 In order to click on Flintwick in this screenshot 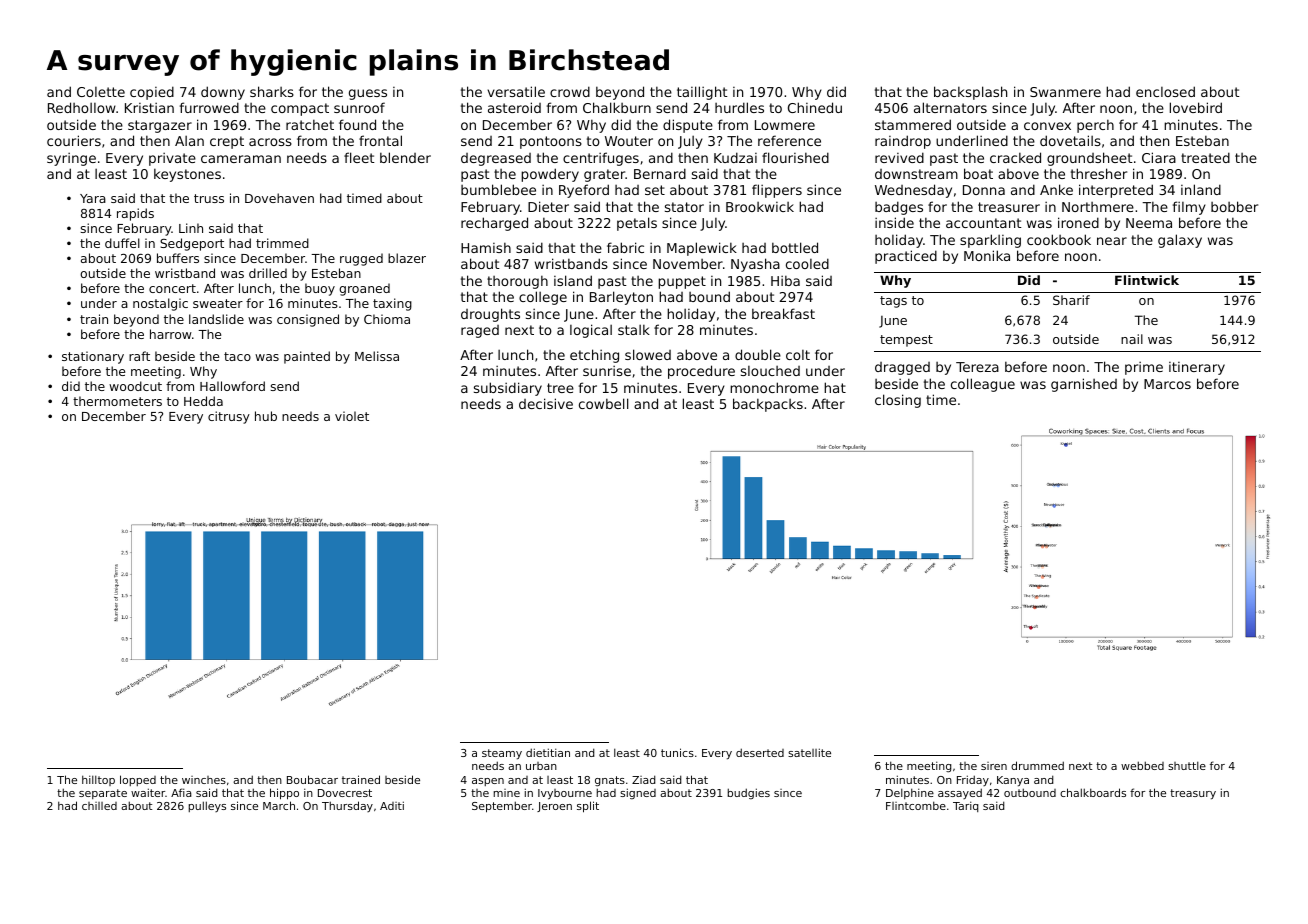, I will do `click(1147, 280)`.
